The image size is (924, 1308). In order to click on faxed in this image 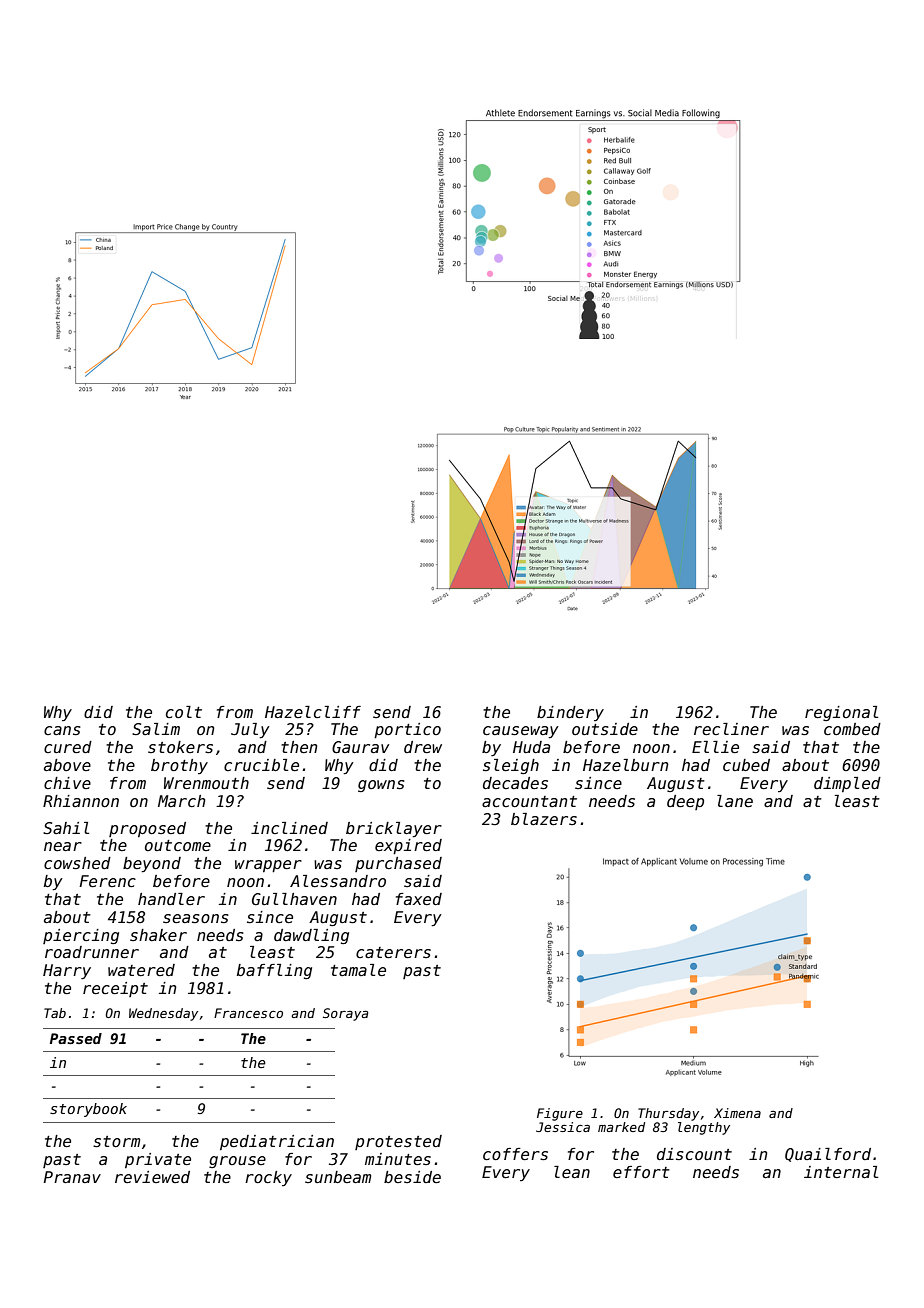, I will do `click(419, 899)`.
